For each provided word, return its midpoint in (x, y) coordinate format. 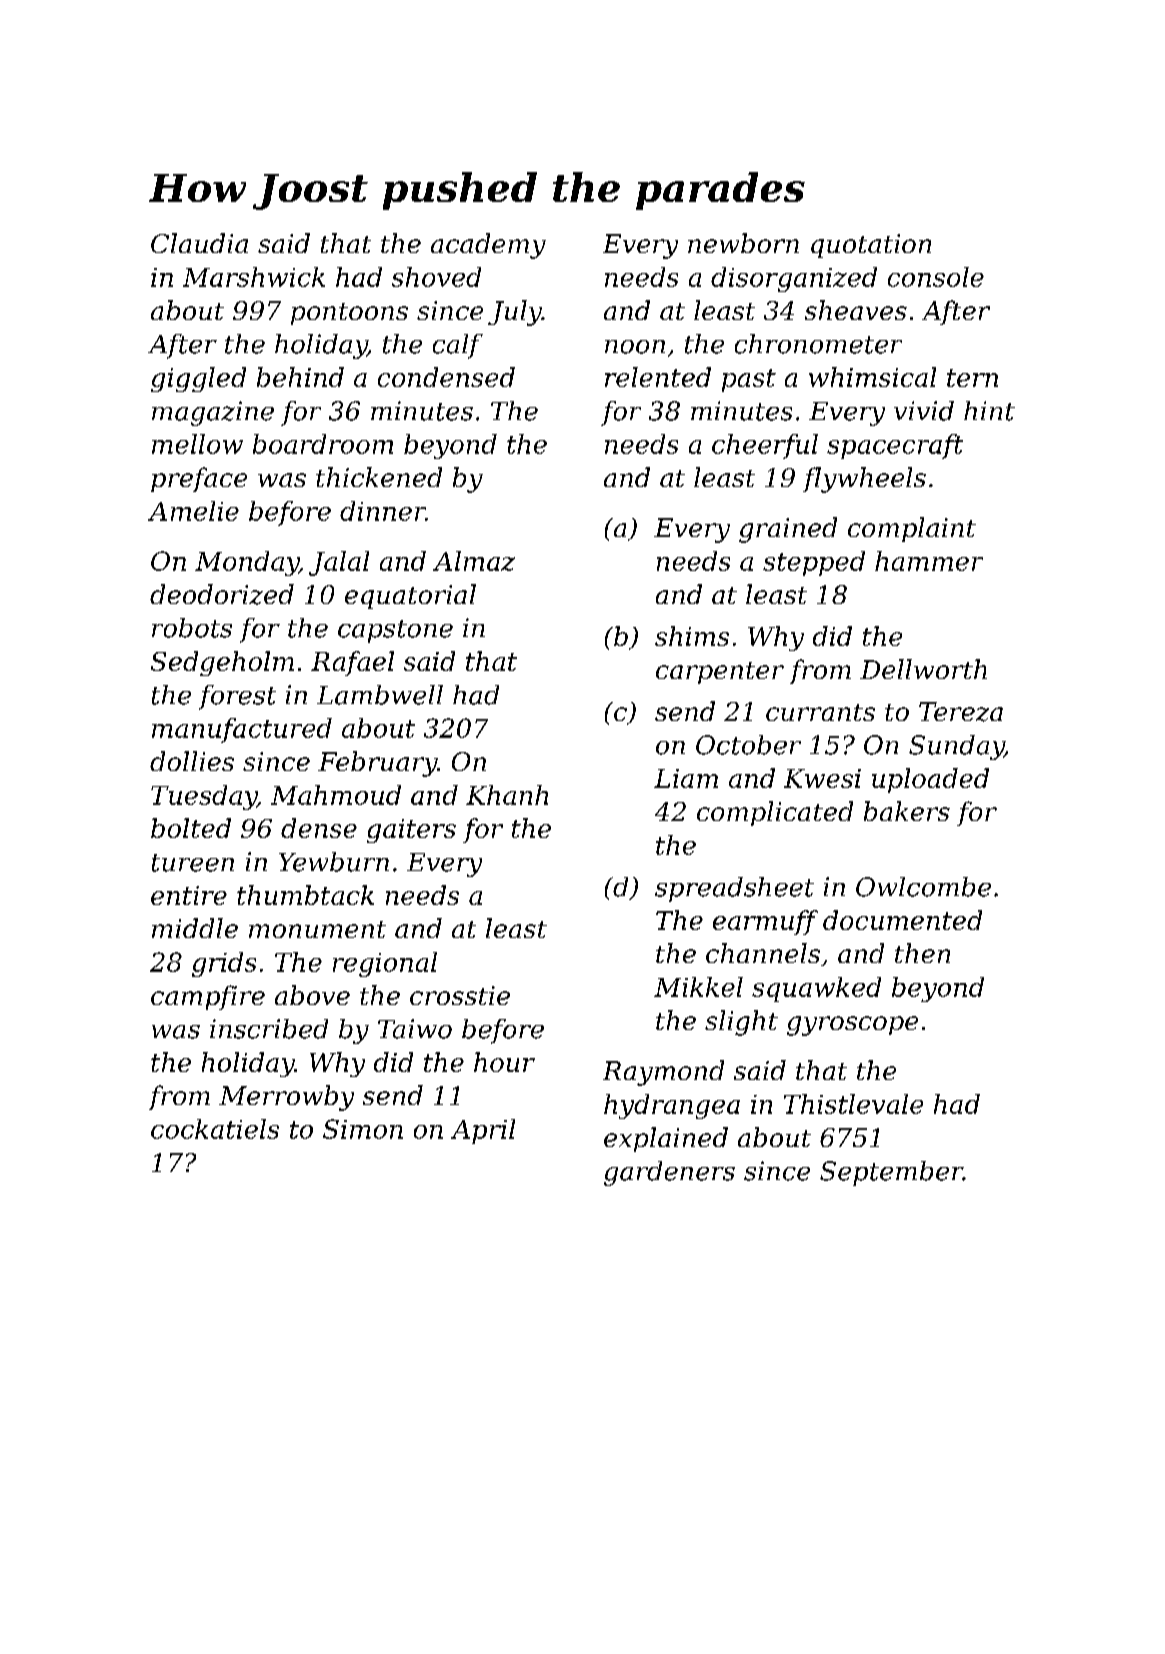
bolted (191, 828)
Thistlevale (853, 1104)
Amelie (193, 511)
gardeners (669, 1173)
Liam (686, 778)
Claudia (199, 243)
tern (972, 378)
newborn (743, 243)
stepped (814, 563)
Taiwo (415, 1029)
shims (692, 636)
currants (820, 712)
